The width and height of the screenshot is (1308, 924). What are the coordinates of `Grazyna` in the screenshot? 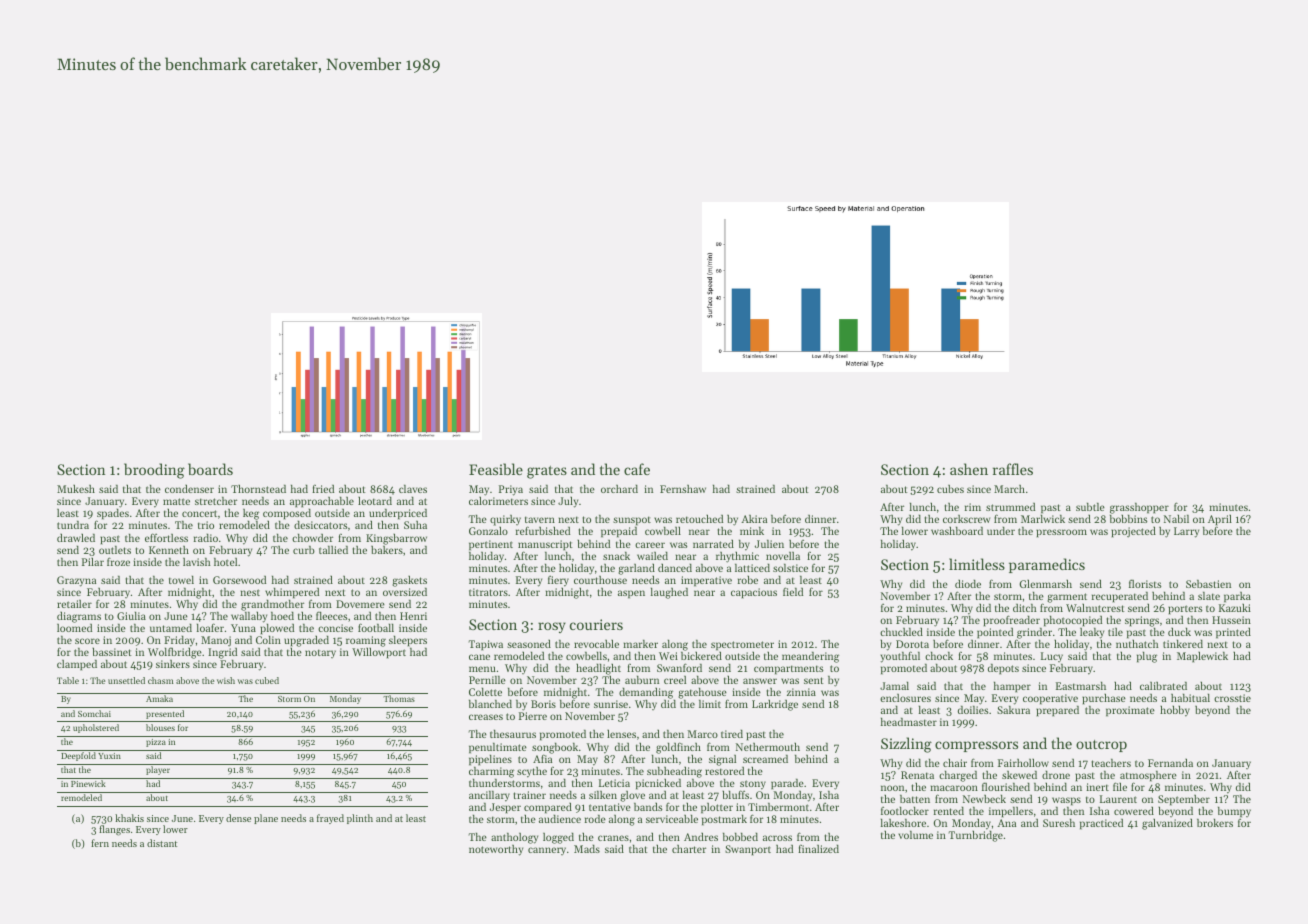 It's located at (76, 581).
